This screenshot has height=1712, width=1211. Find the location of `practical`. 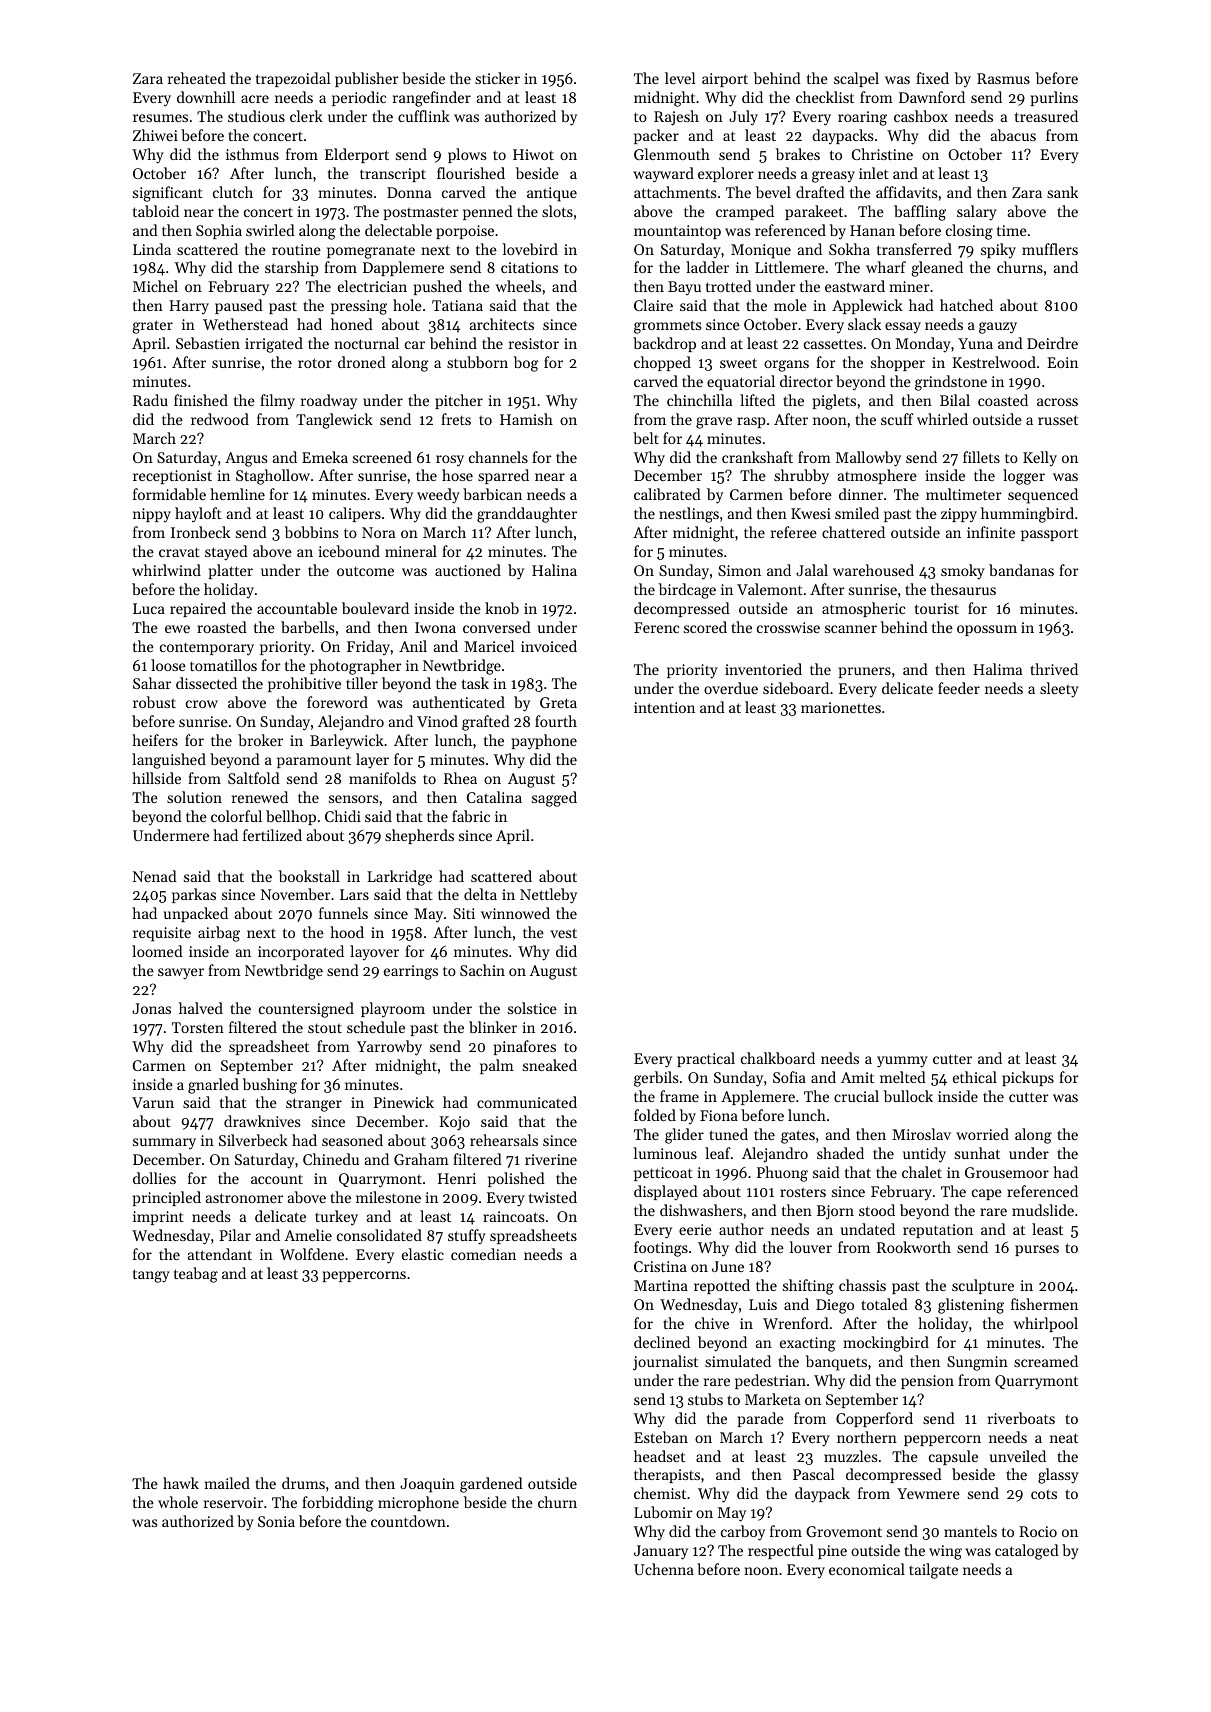

practical is located at coordinates (706, 1059).
